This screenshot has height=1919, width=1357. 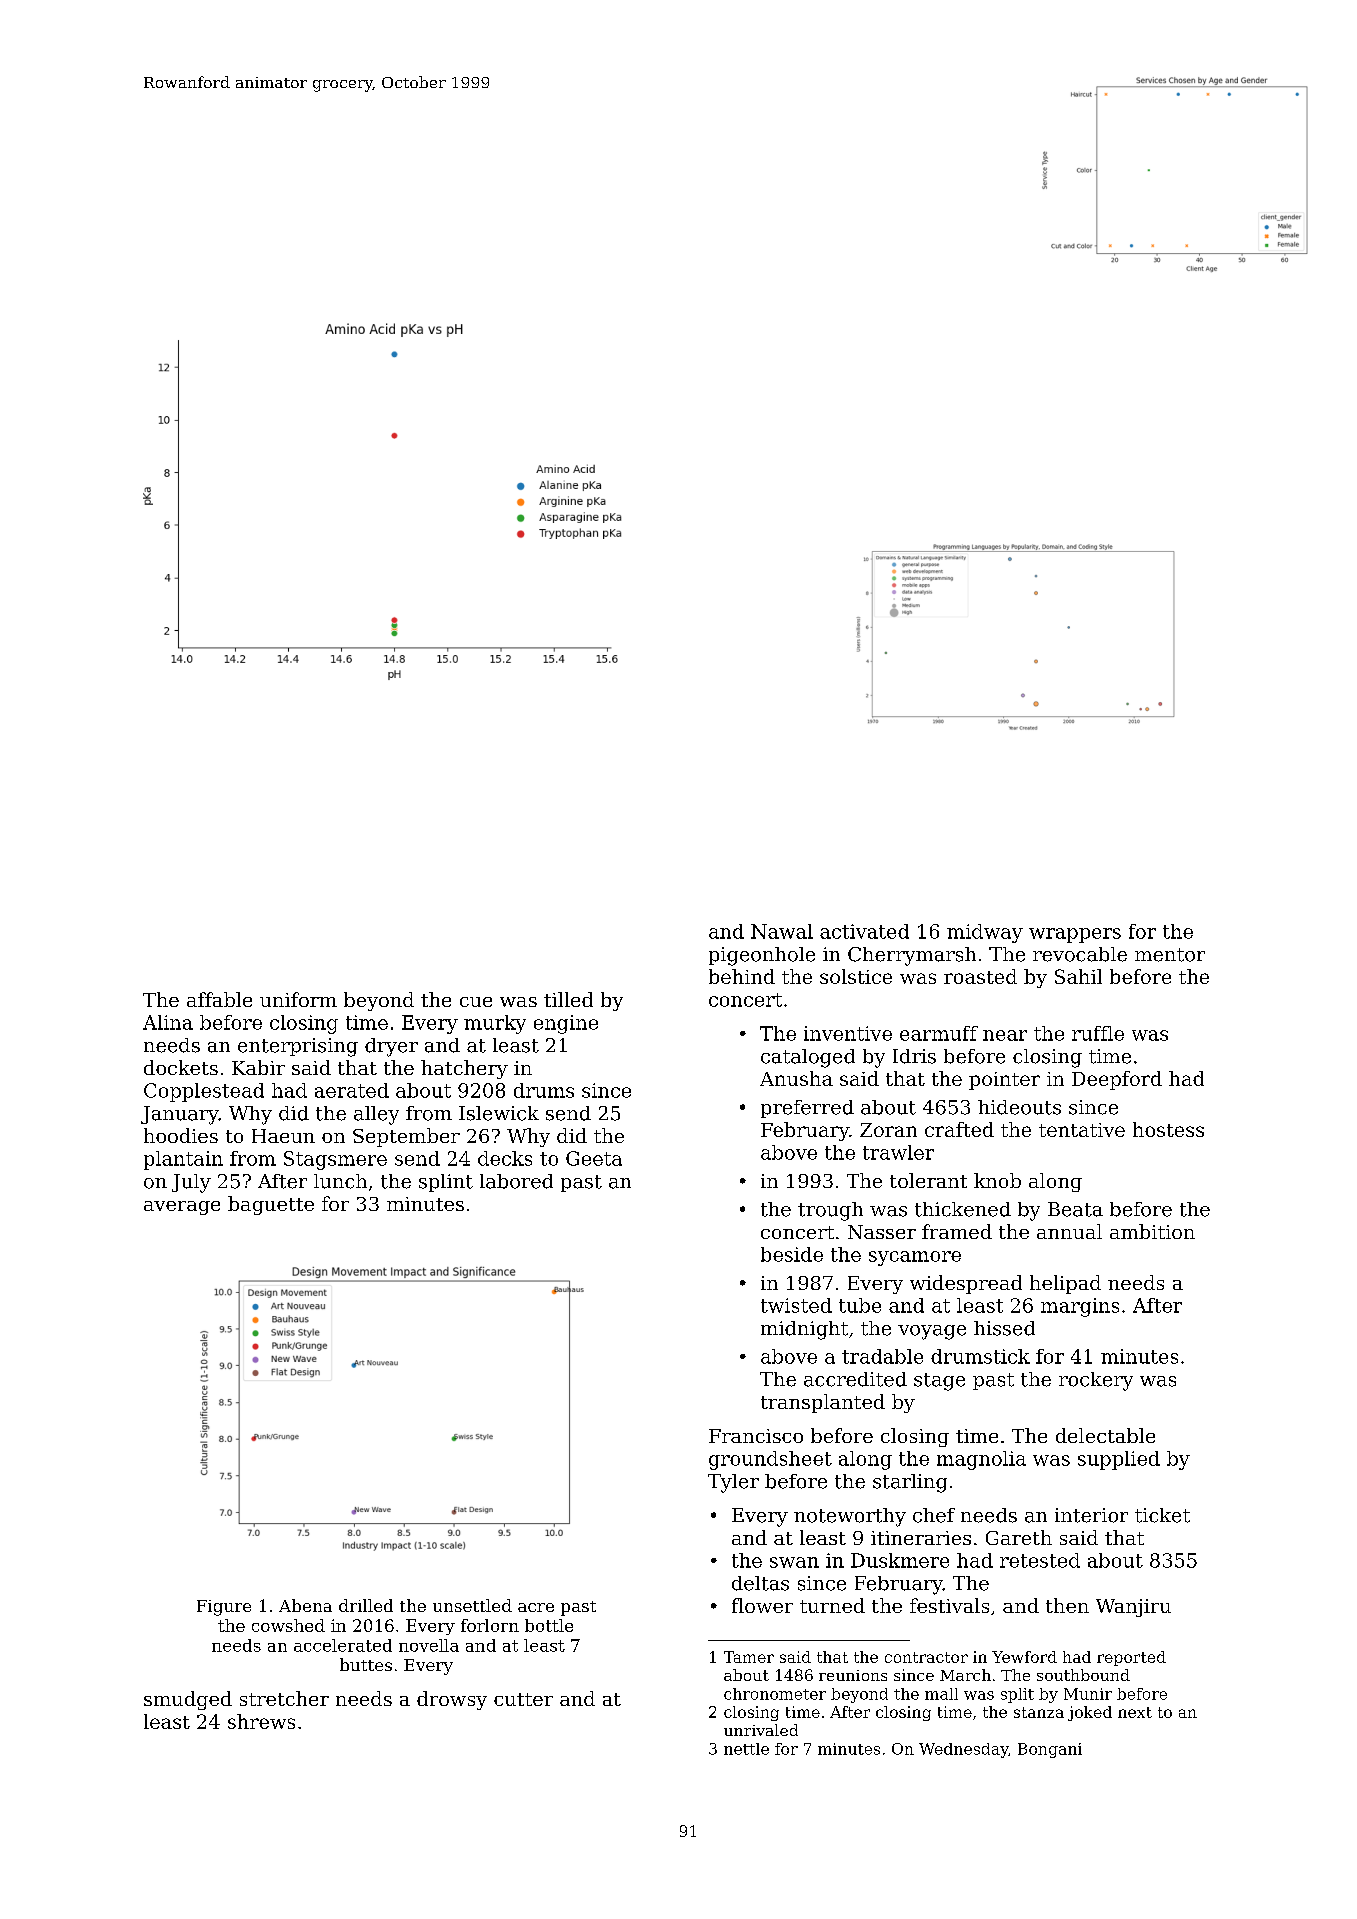 I want to click on pigeonhole, so click(x=762, y=956).
